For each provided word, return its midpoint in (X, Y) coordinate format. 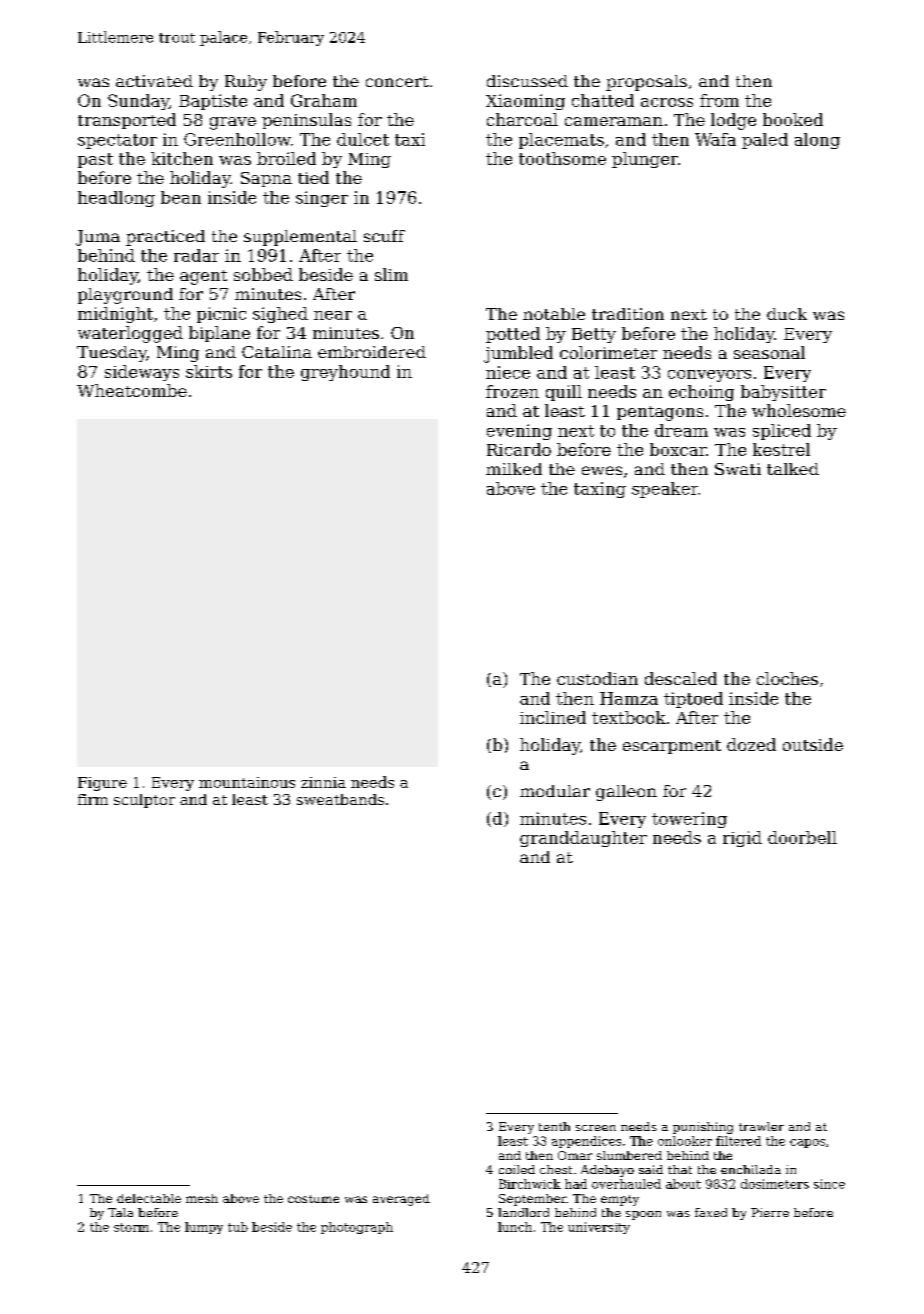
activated (154, 81)
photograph (357, 1228)
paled (765, 141)
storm (131, 1227)
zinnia (323, 782)
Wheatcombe (132, 390)
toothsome (562, 158)
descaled (681, 678)
